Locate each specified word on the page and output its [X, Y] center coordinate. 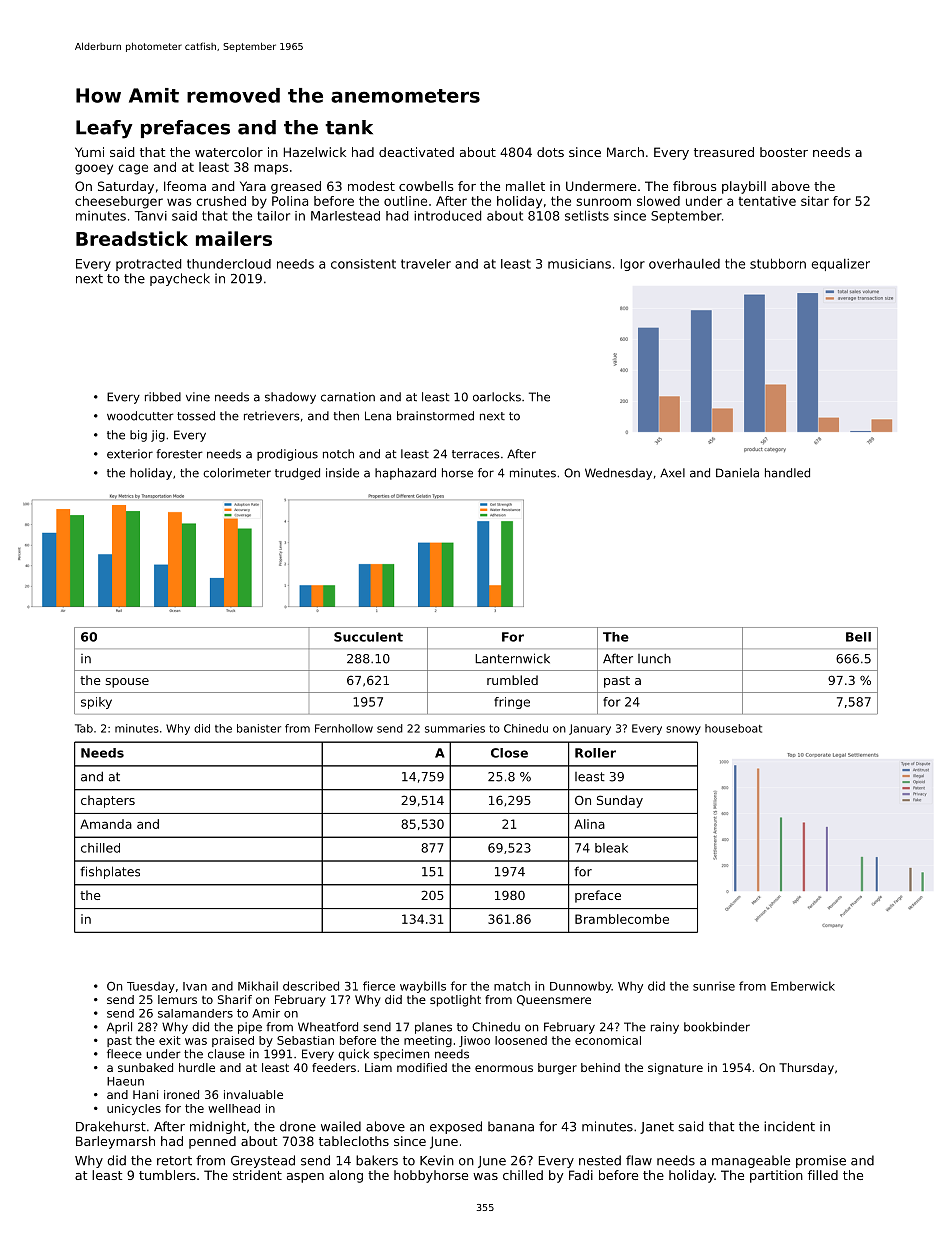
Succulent [368, 637]
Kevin [437, 1160]
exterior [130, 454]
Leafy [104, 129]
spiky [96, 703]
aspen [305, 1178]
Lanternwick [512, 658]
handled [787, 473]
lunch [654, 659]
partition [776, 1176]
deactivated [416, 152]
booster [784, 152]
